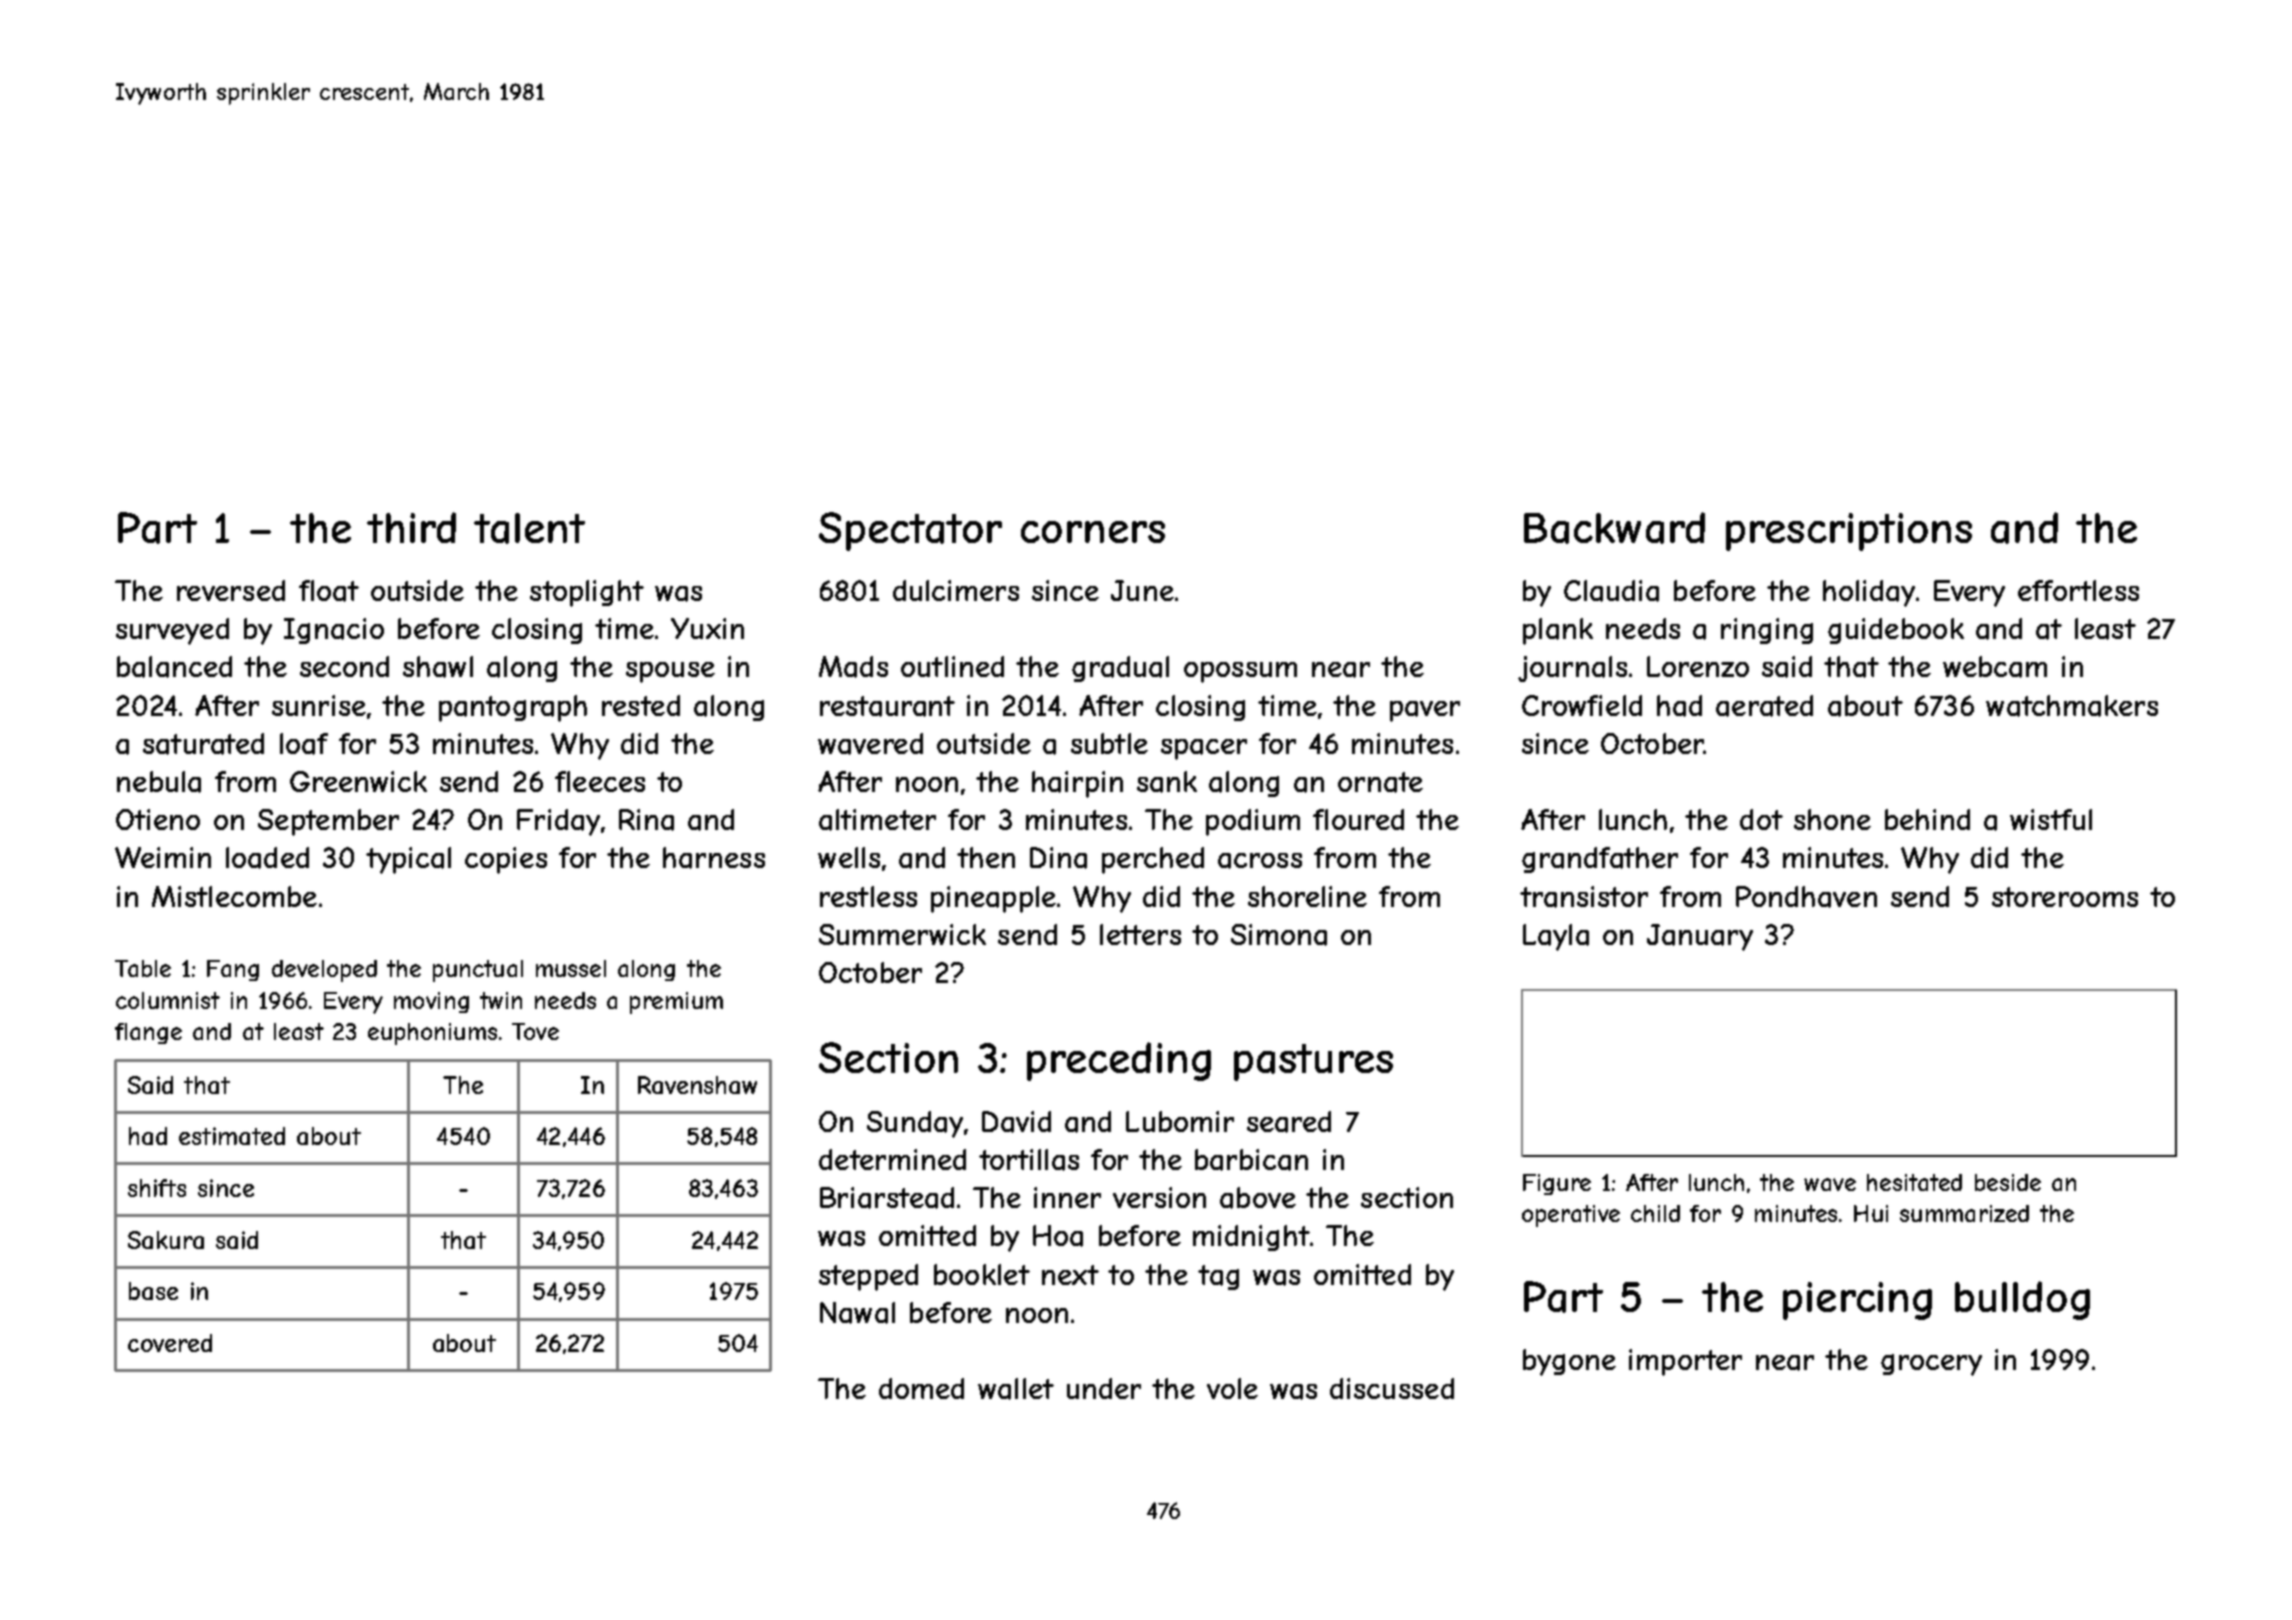 Image resolution: width=2292 pixels, height=1620 pixels. Describe the element at coordinates (329, 591) in the document. I see `float` at that location.
